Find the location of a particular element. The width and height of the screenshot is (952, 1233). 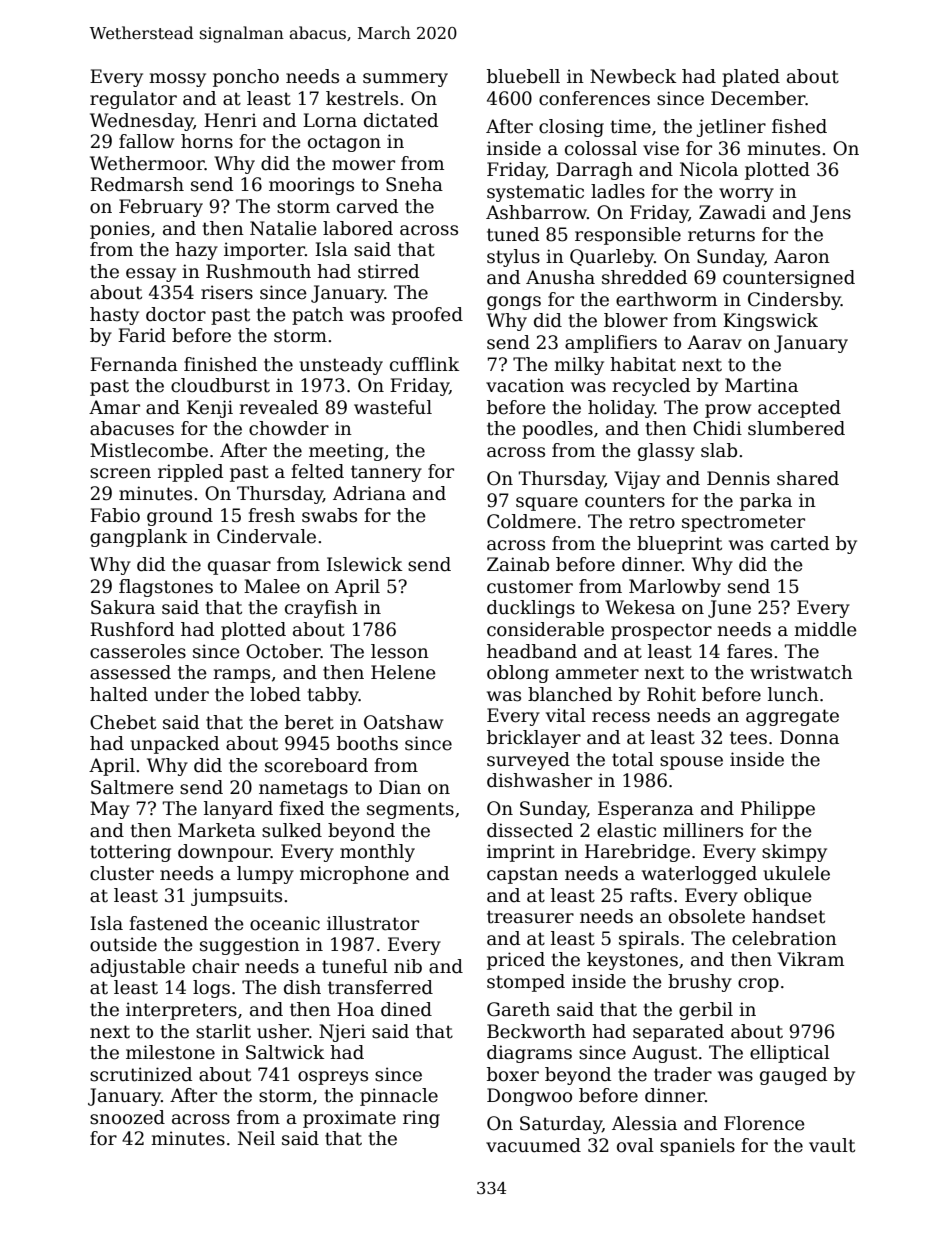

Neil is located at coordinates (256, 1138).
